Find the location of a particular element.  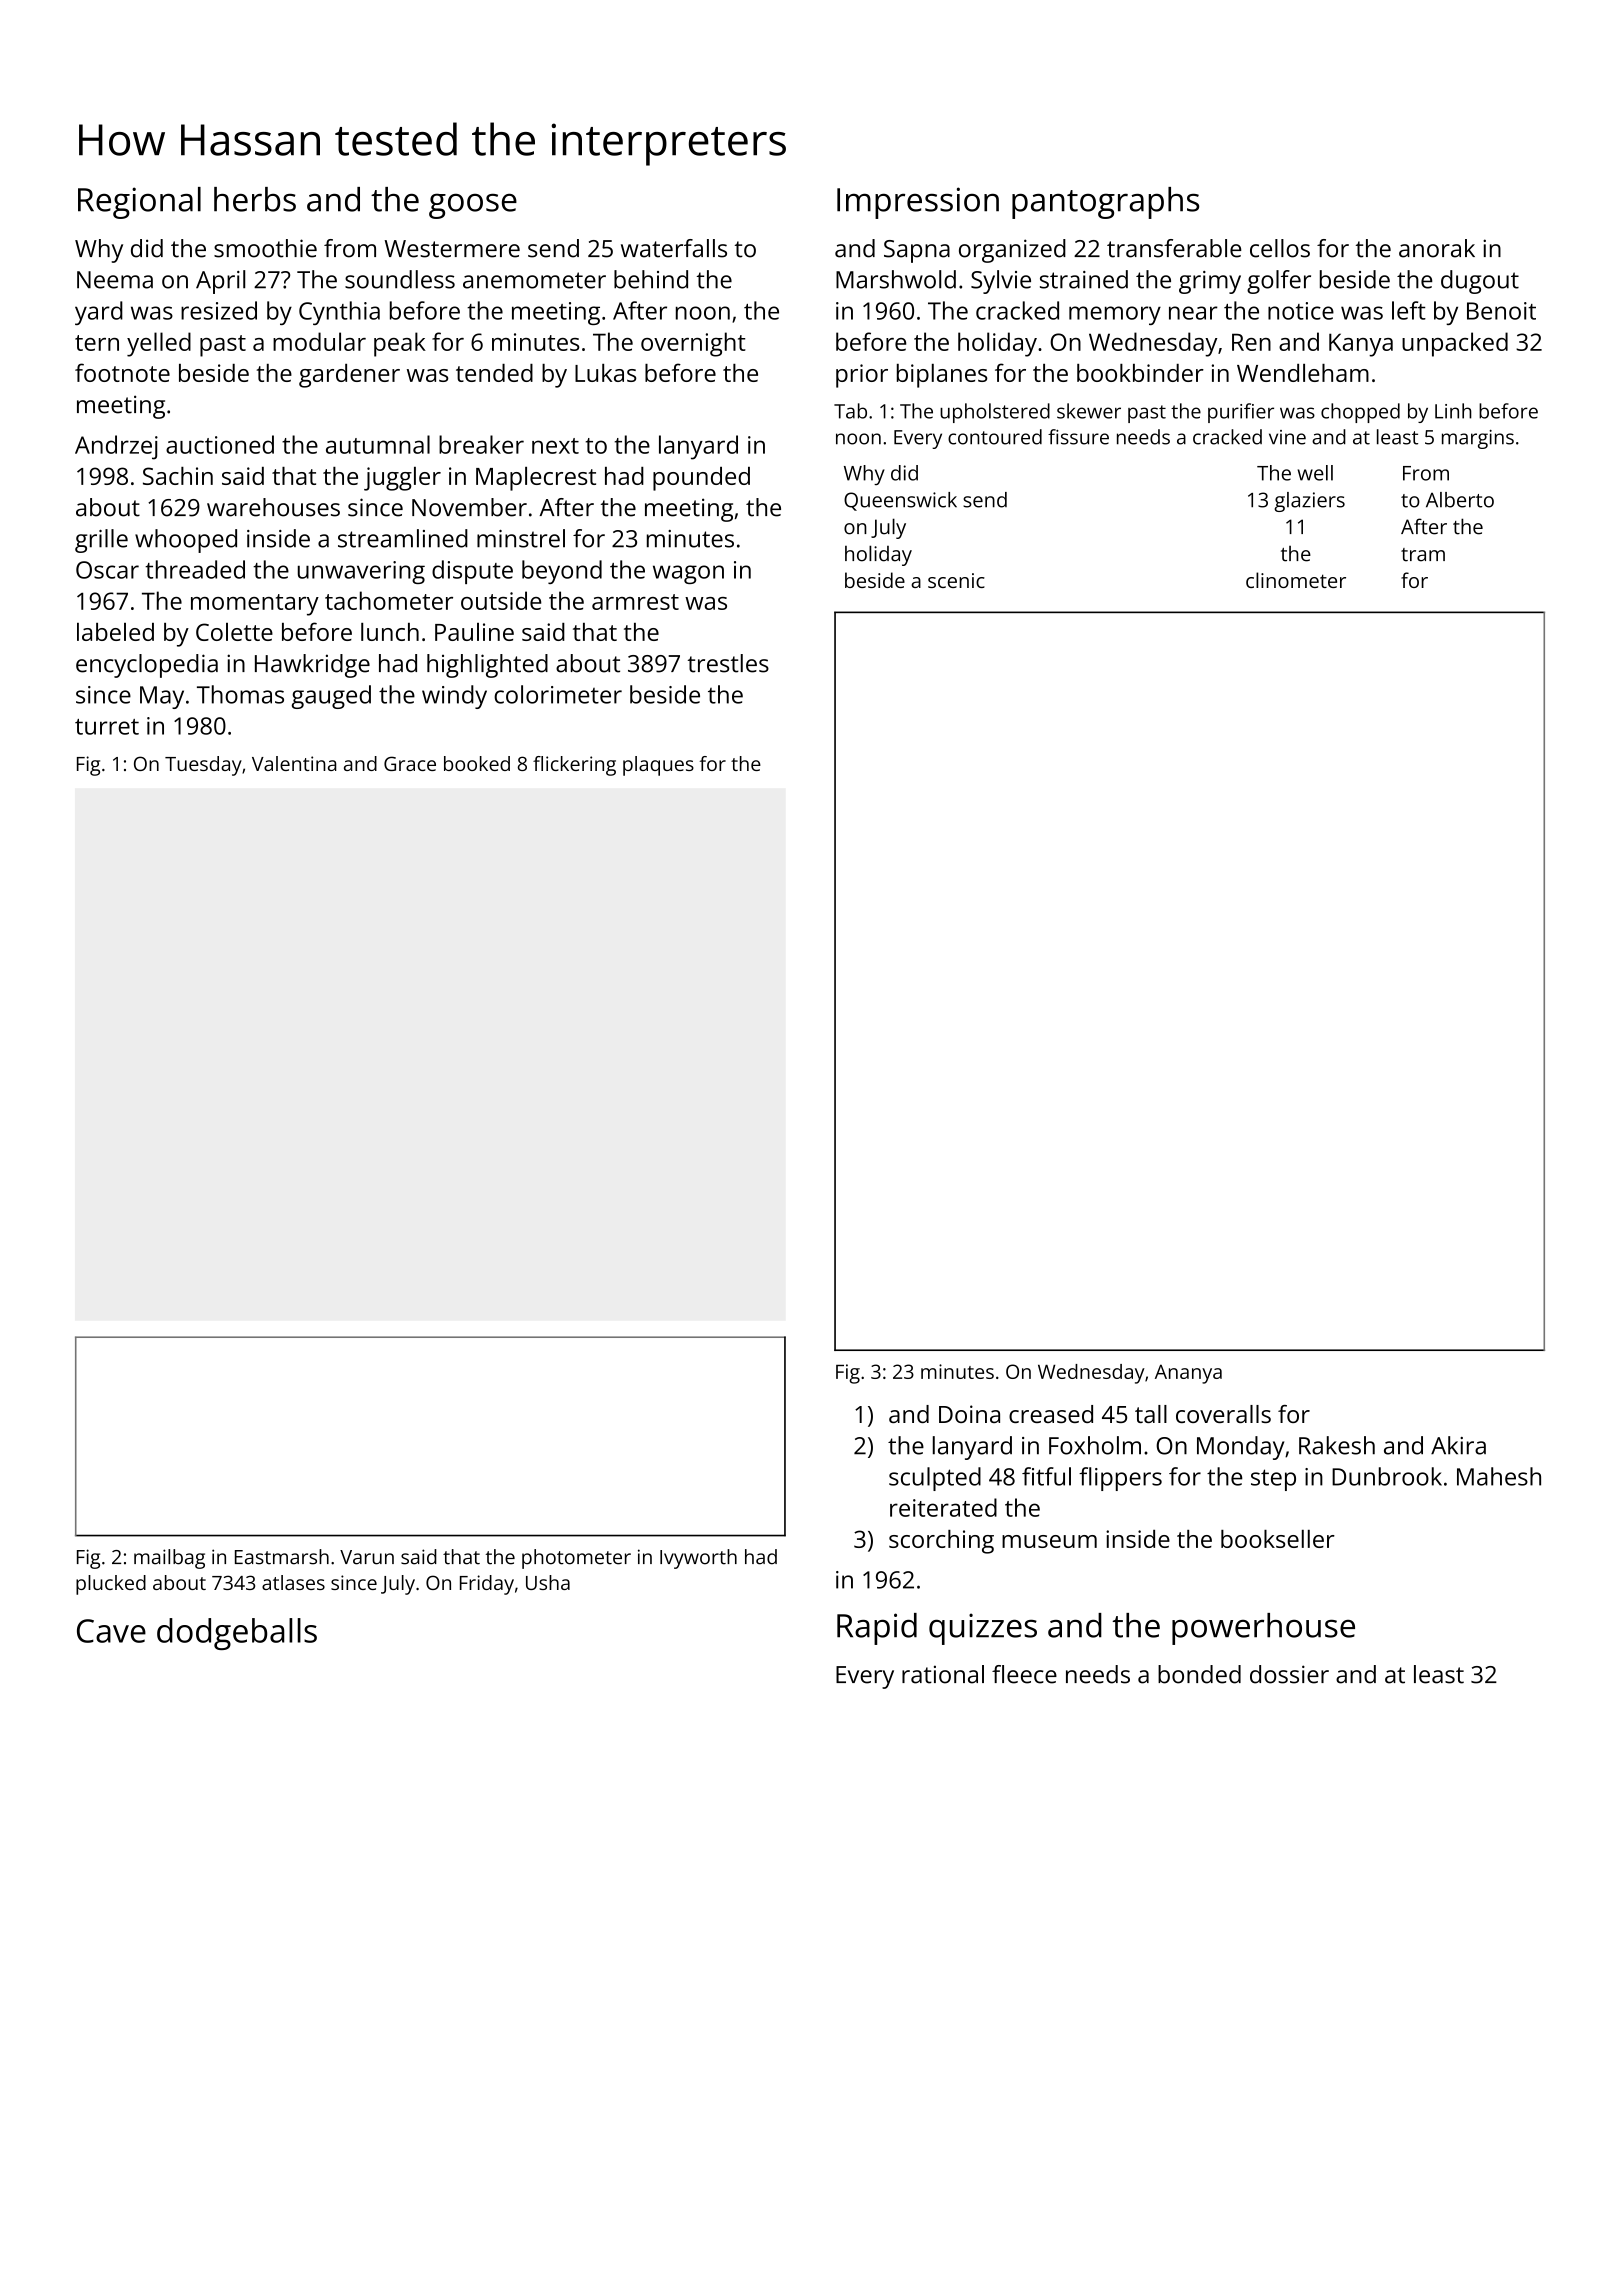

Regional is located at coordinates (139, 203).
